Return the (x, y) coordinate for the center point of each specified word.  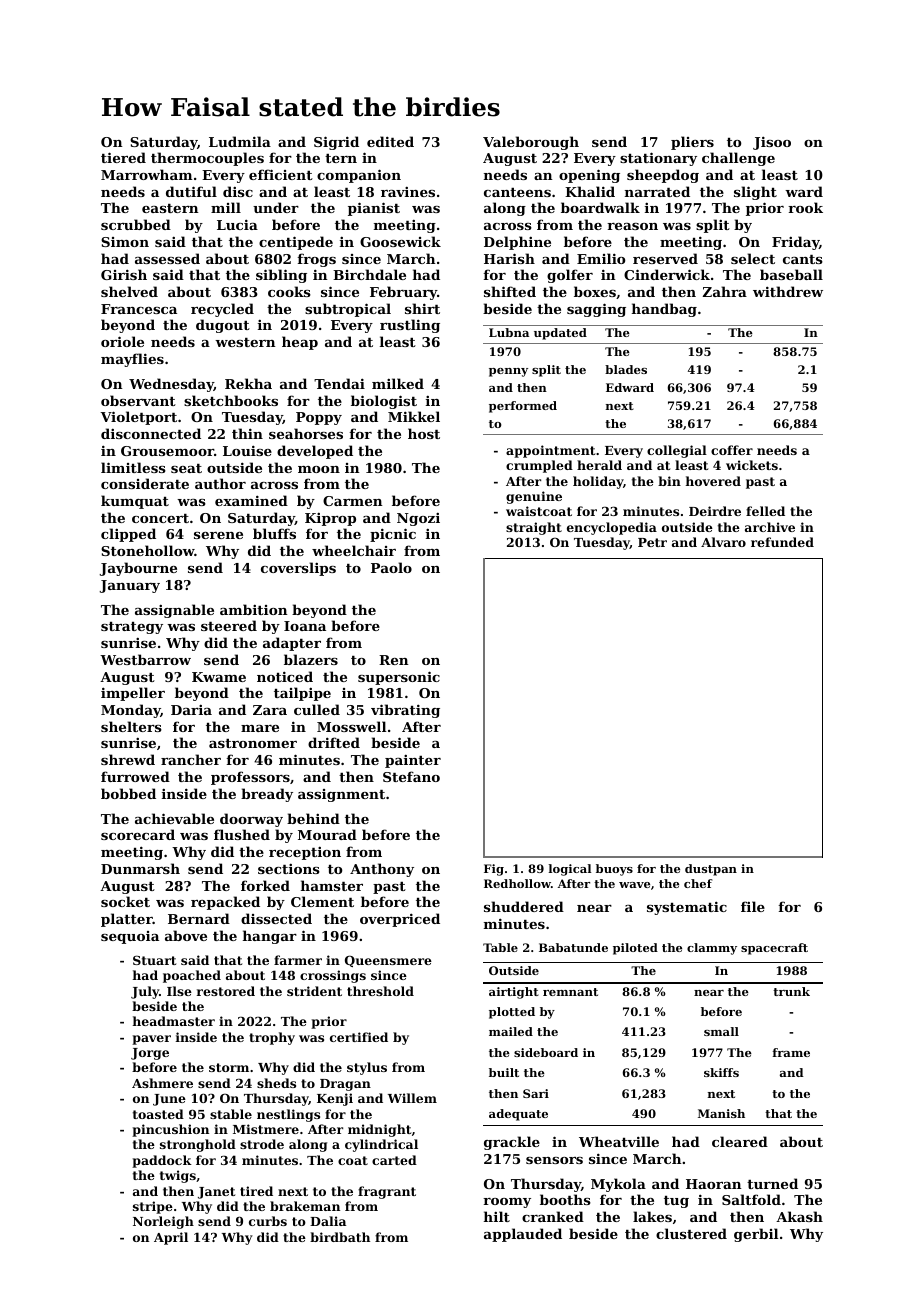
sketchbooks (231, 400)
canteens (517, 192)
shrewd (128, 759)
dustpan (711, 870)
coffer (732, 450)
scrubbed (136, 224)
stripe (153, 1207)
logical (570, 870)
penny (508, 372)
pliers (692, 143)
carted (394, 1160)
